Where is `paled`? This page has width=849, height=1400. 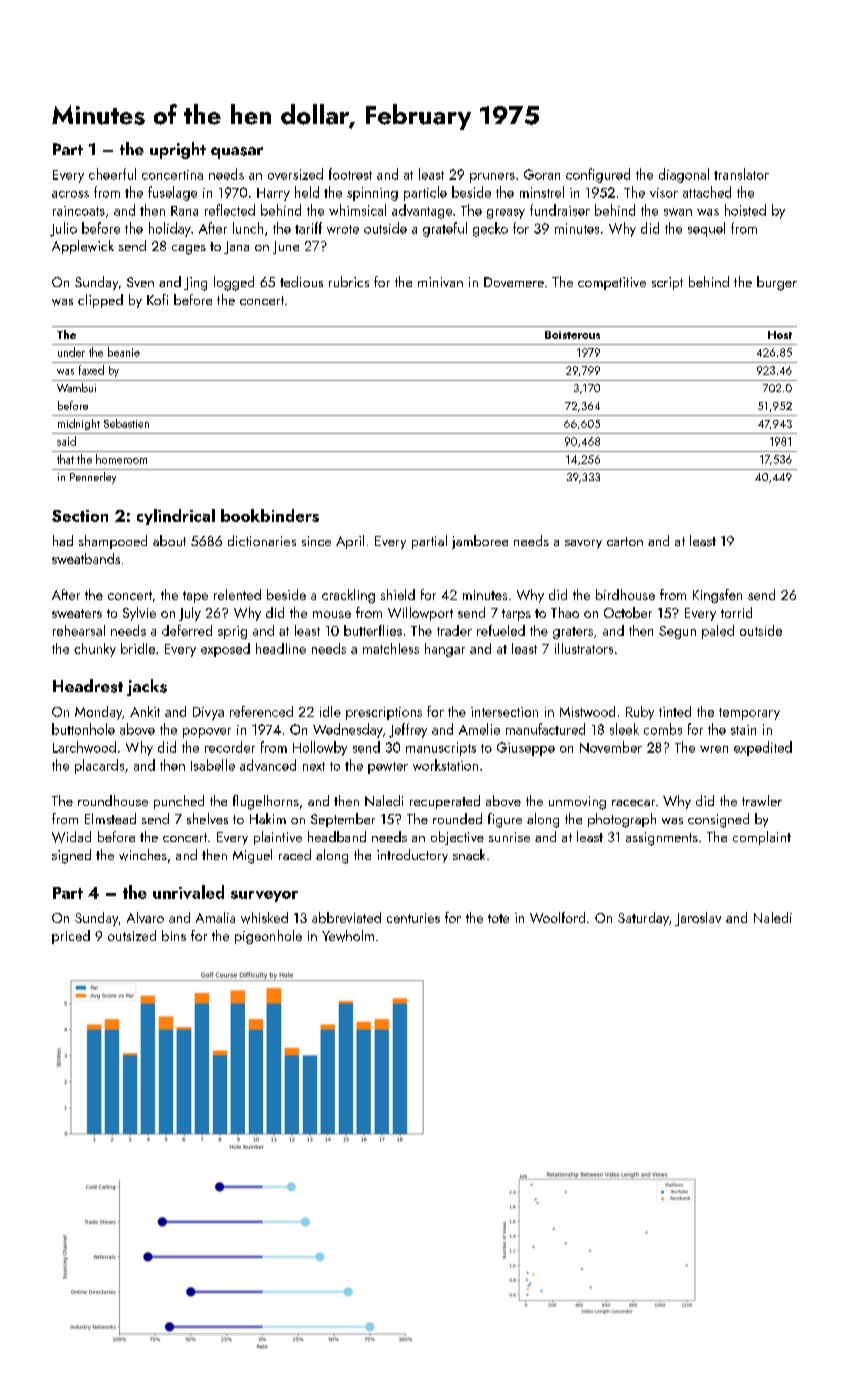 paled is located at coordinates (718, 632).
